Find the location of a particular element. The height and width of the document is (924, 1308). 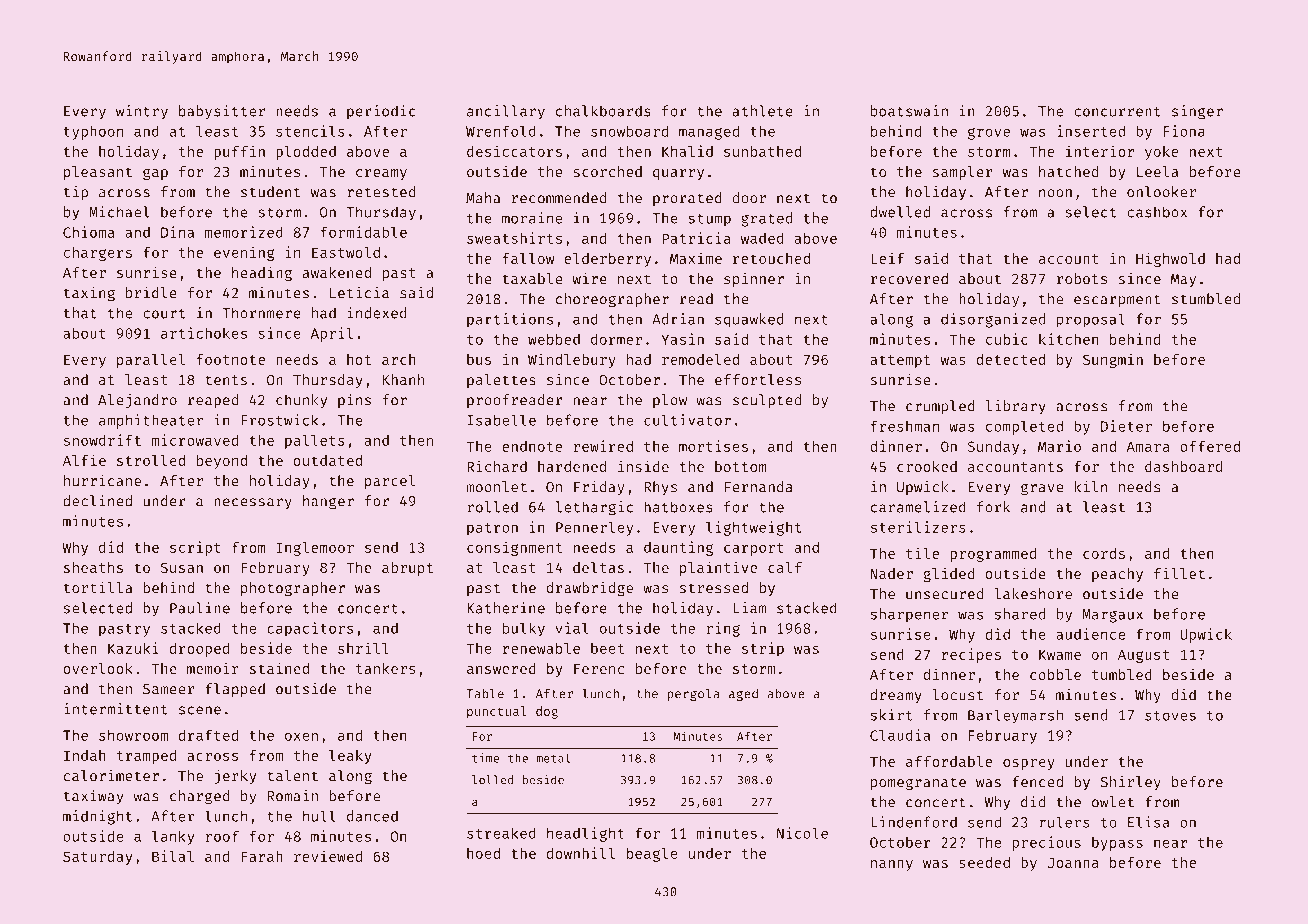

bus is located at coordinates (479, 359).
